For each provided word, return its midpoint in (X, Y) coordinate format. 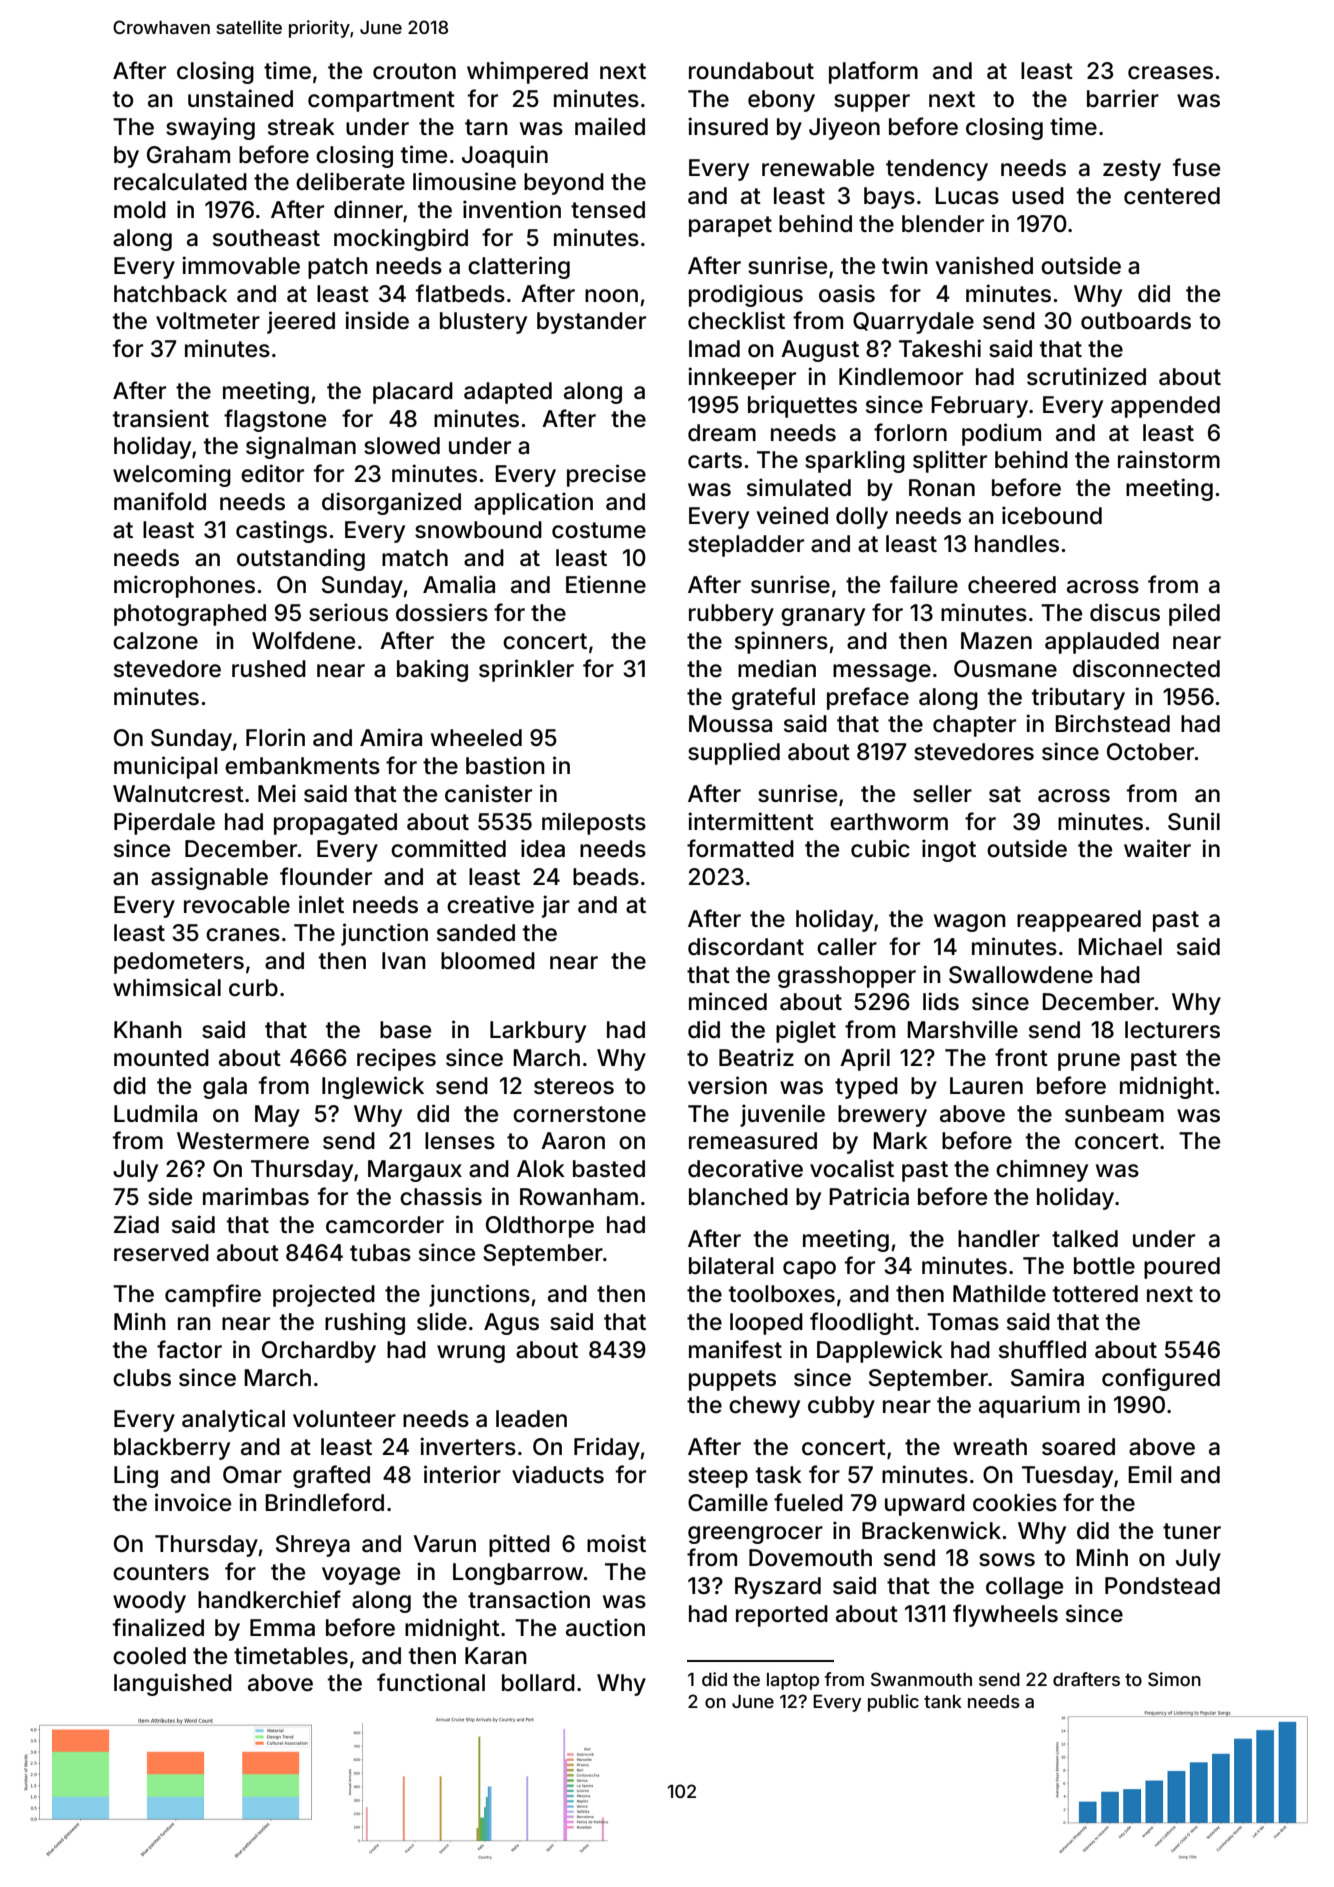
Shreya (313, 1546)
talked (1085, 1239)
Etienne (606, 584)
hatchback (170, 294)
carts (715, 460)
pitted (519, 1545)
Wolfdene (303, 640)
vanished (984, 265)
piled (1194, 614)
